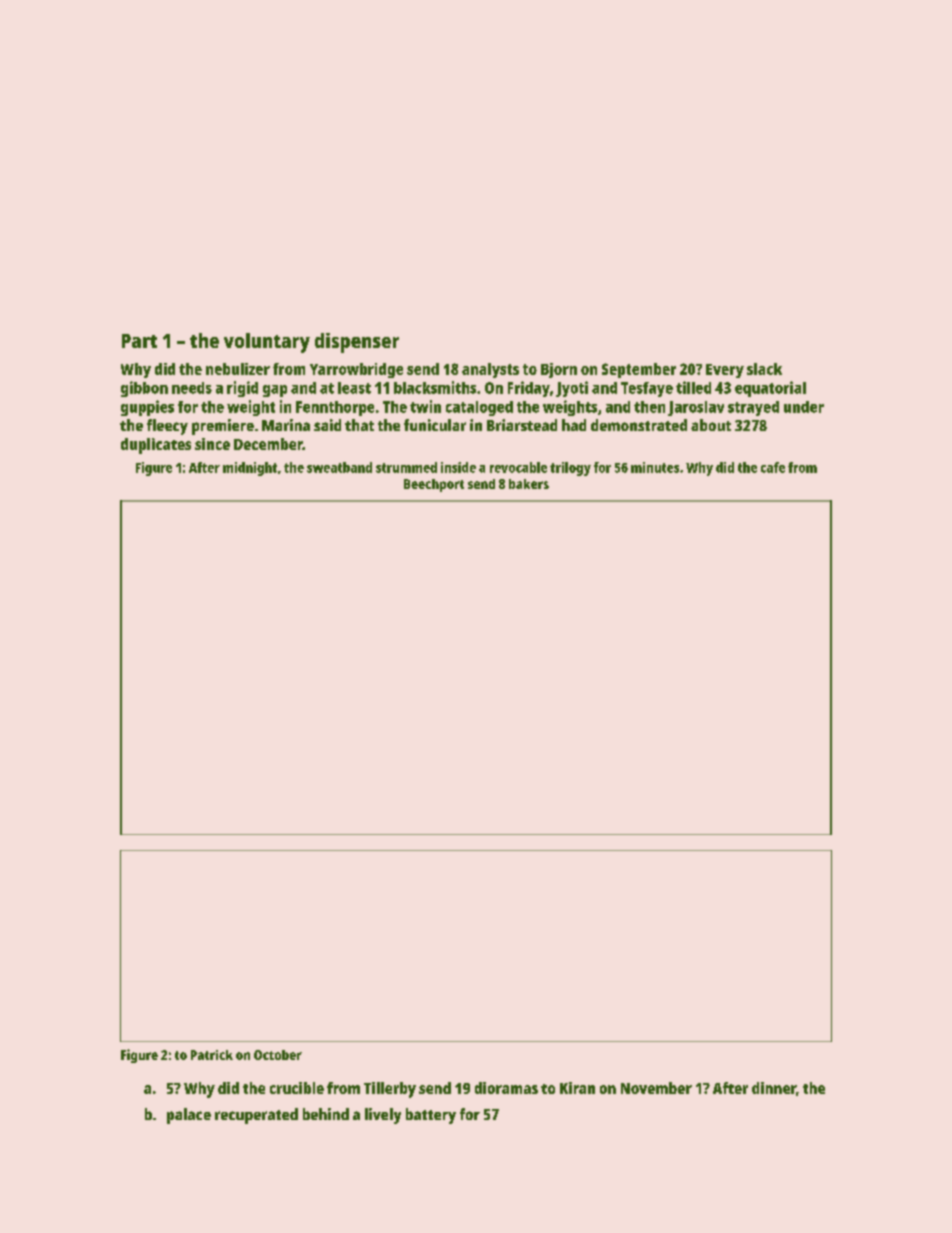 Image resolution: width=952 pixels, height=1233 pixels. What do you see at coordinates (339, 467) in the image?
I see `sweatband` at bounding box center [339, 467].
